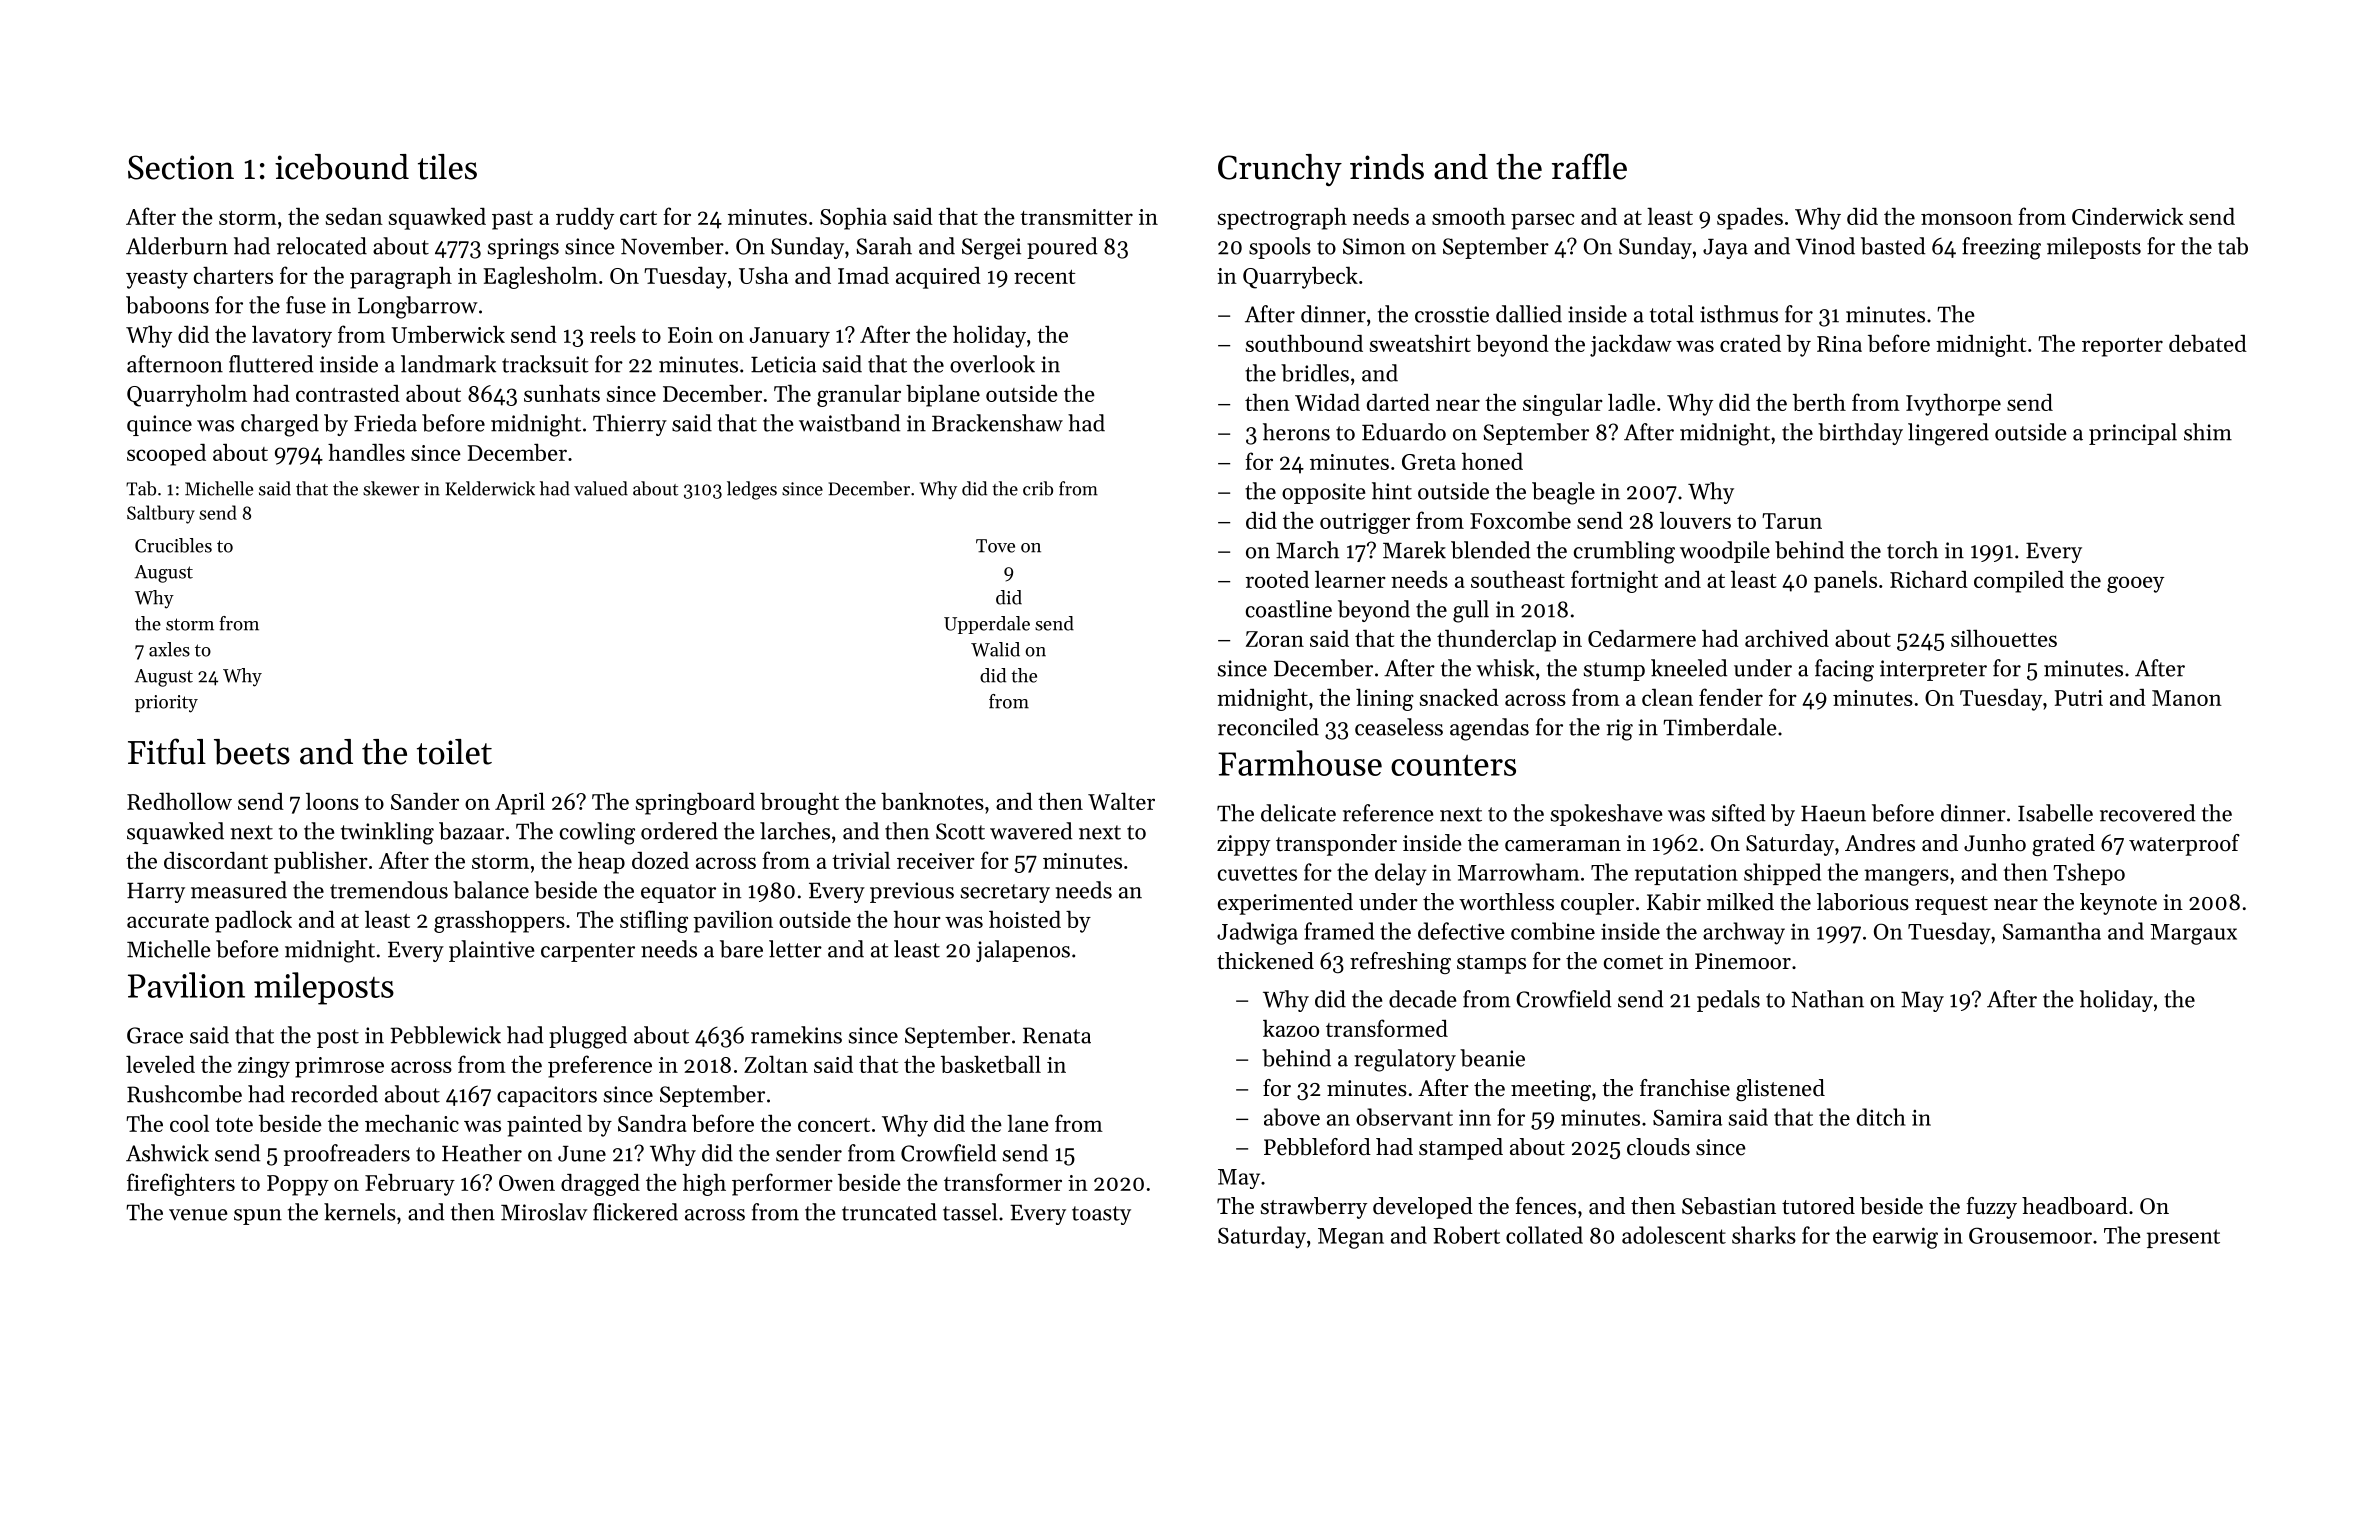 This document has width=2380, height=1540. I want to click on Walid, so click(995, 649).
